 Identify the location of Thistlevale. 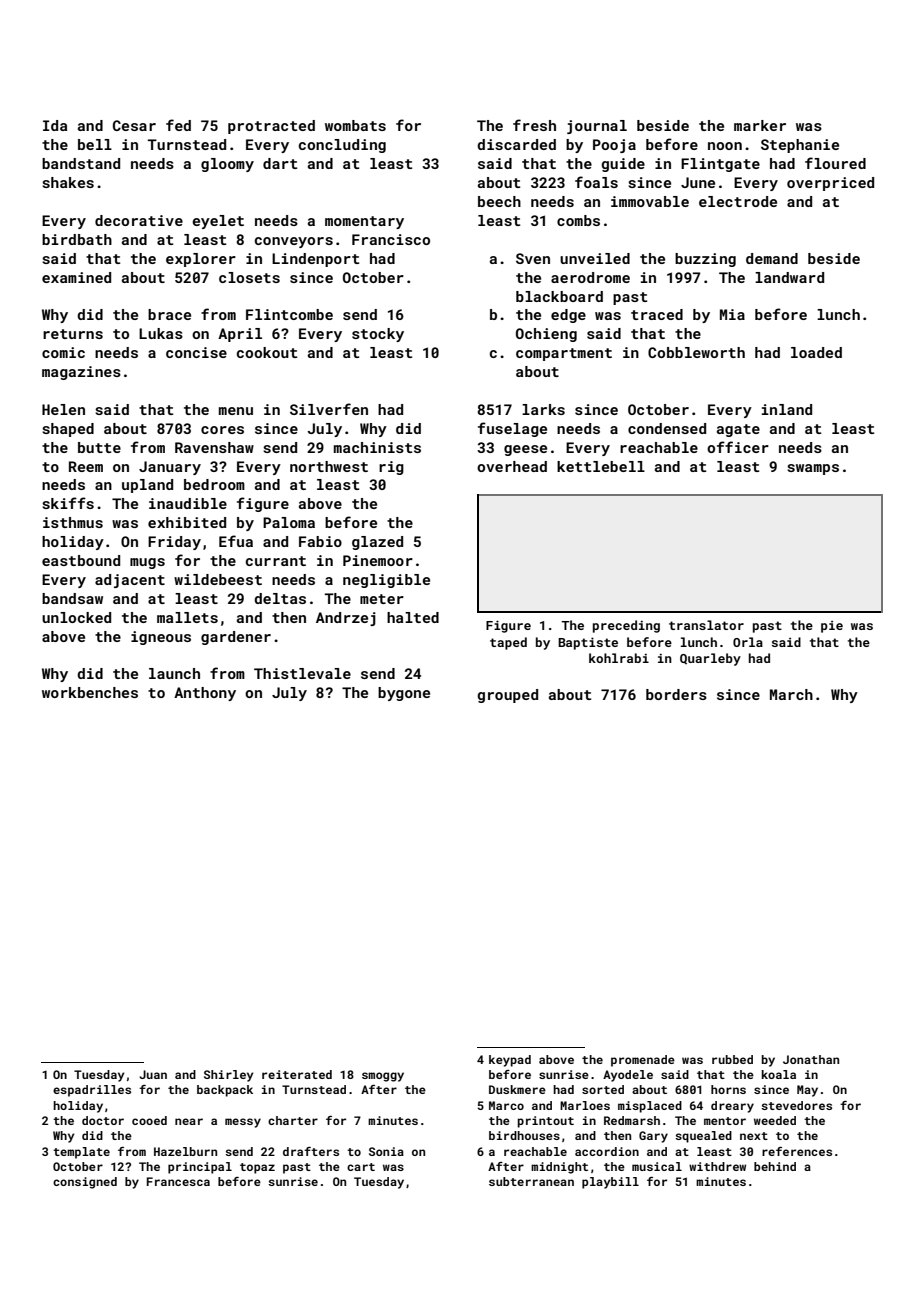
(302, 673).
